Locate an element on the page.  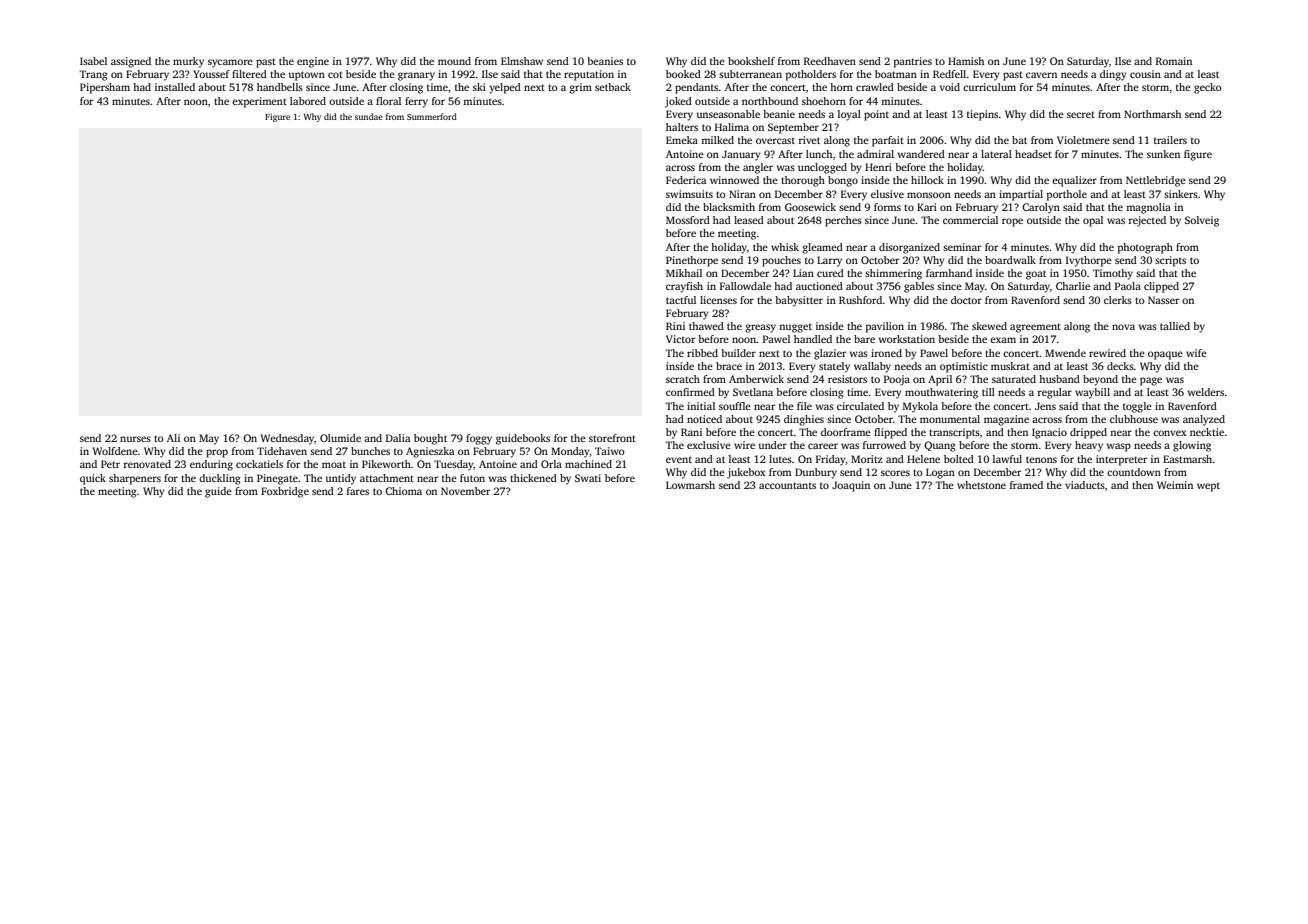
clubhouse is located at coordinates (1134, 419).
